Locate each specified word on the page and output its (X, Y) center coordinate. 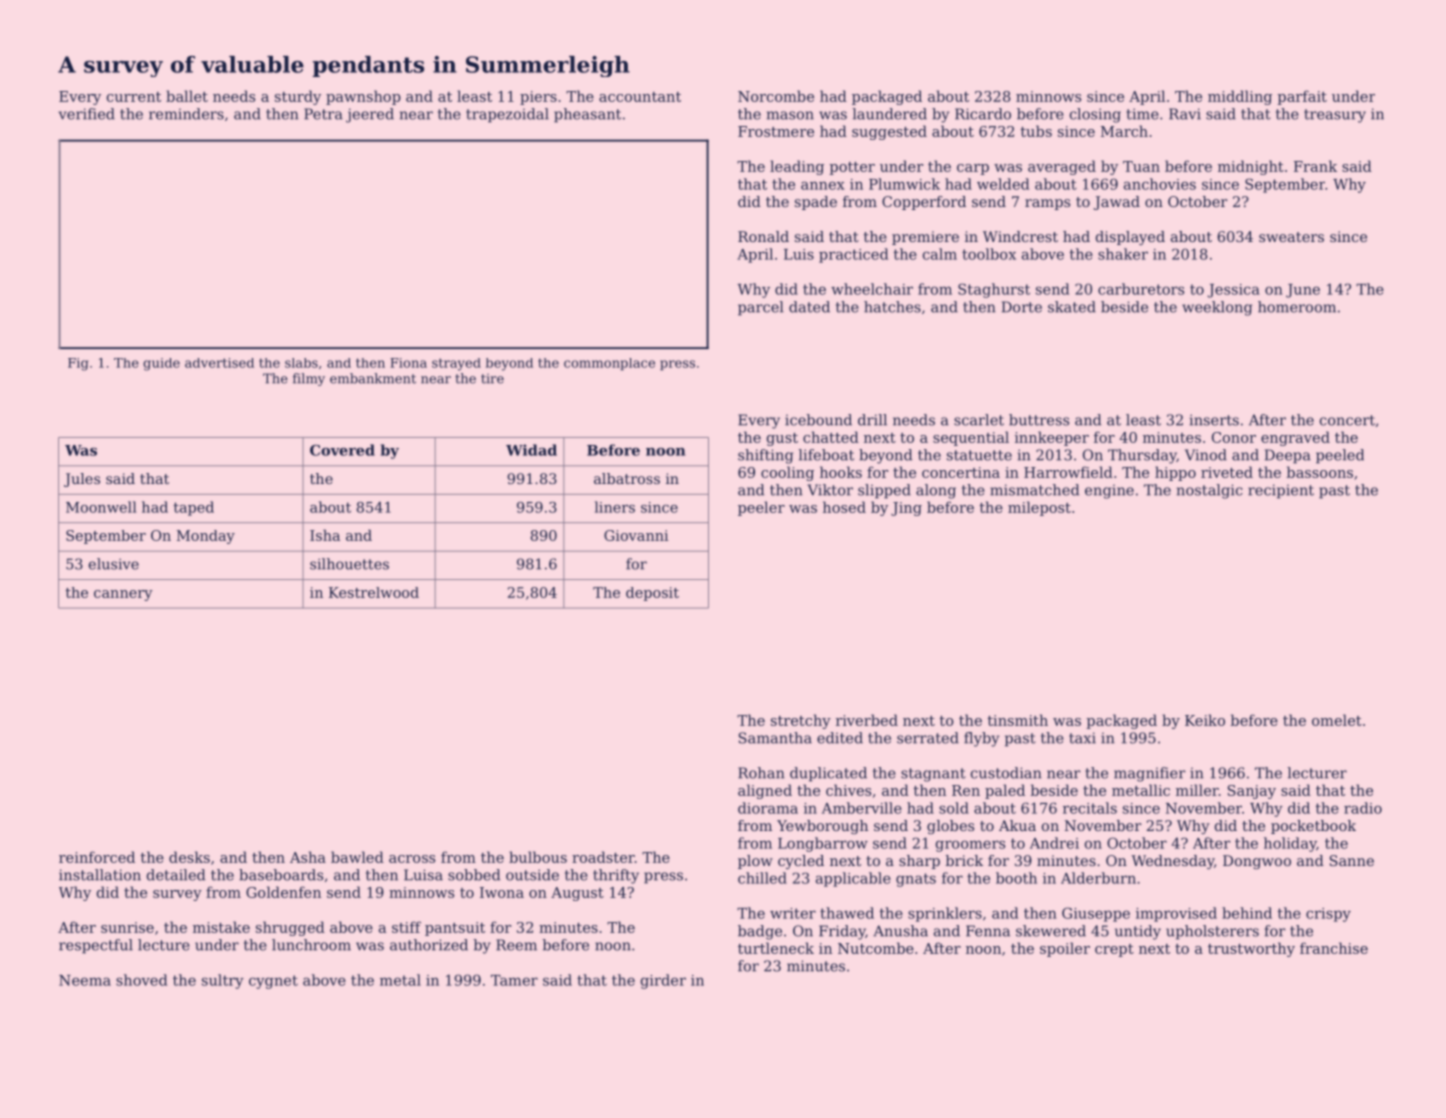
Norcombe (776, 96)
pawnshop (363, 97)
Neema (85, 980)
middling (1240, 97)
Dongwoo (1257, 862)
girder (663, 981)
